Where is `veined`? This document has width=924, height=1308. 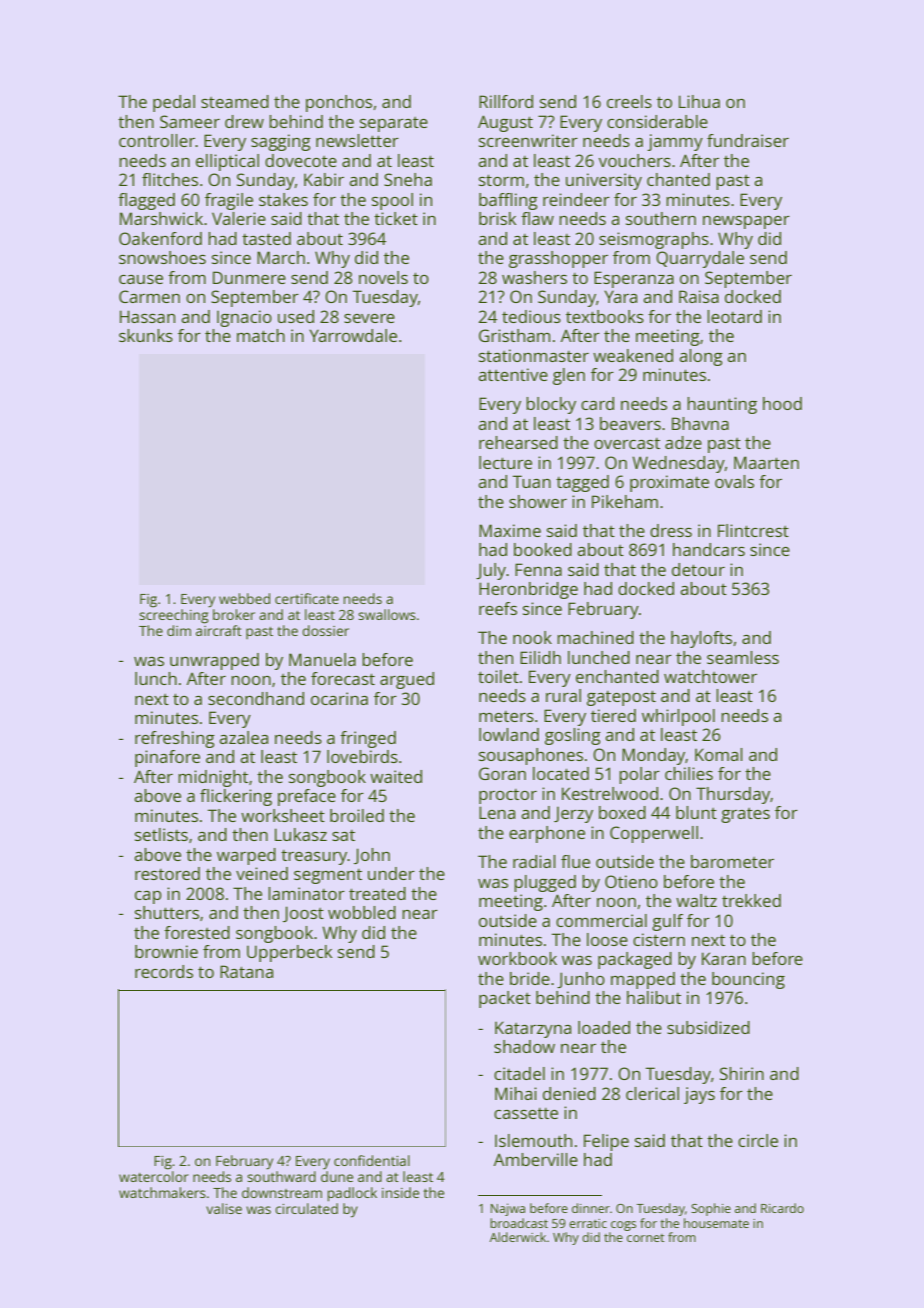
veined is located at coordinates (262, 873).
